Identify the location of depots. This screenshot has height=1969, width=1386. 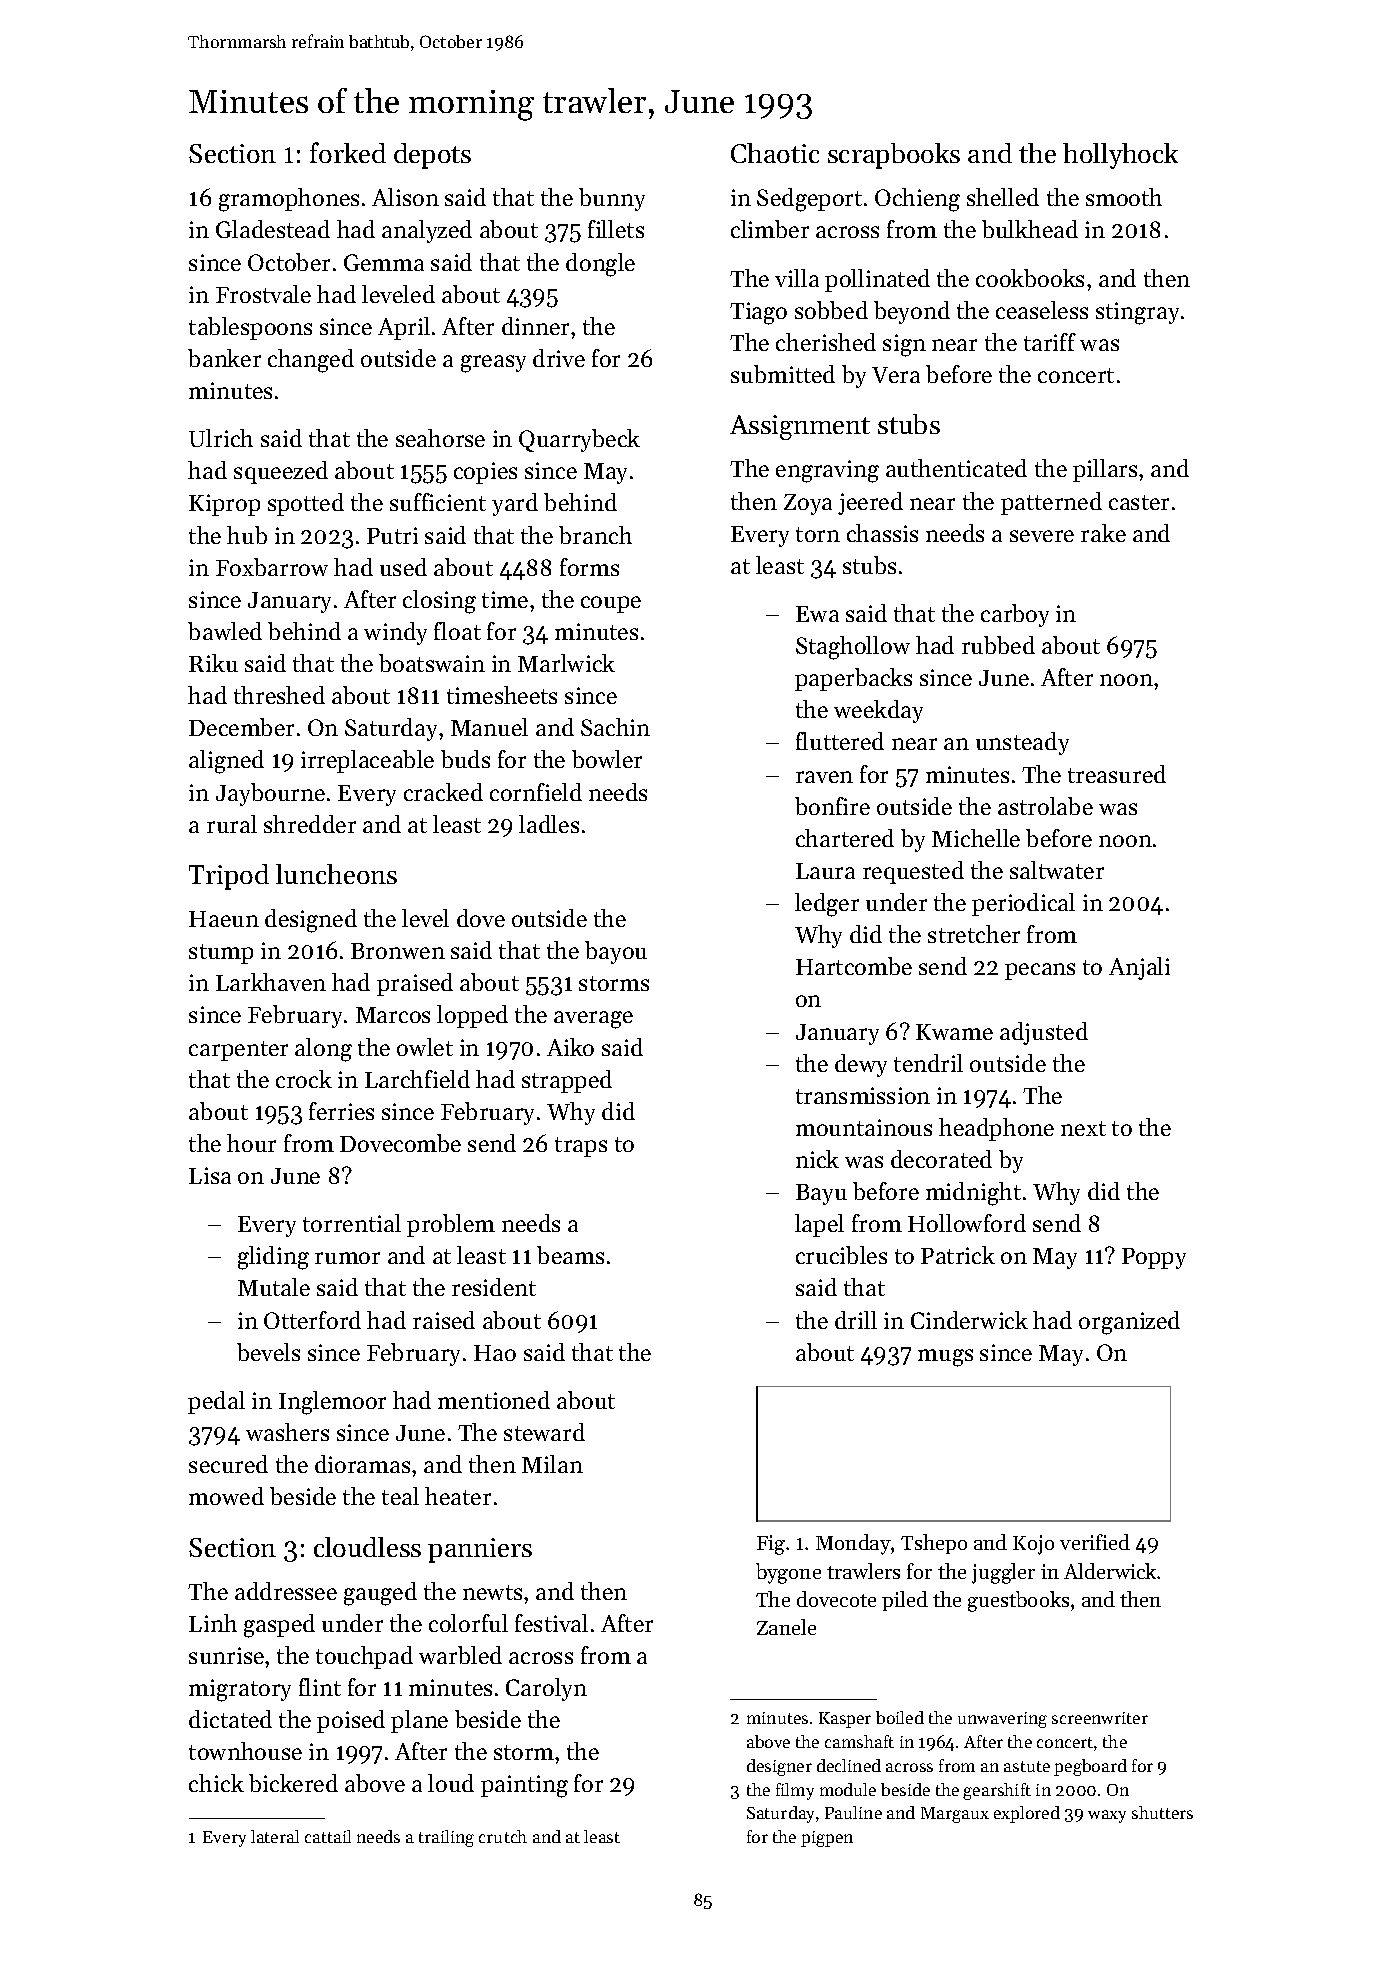
(432, 156).
